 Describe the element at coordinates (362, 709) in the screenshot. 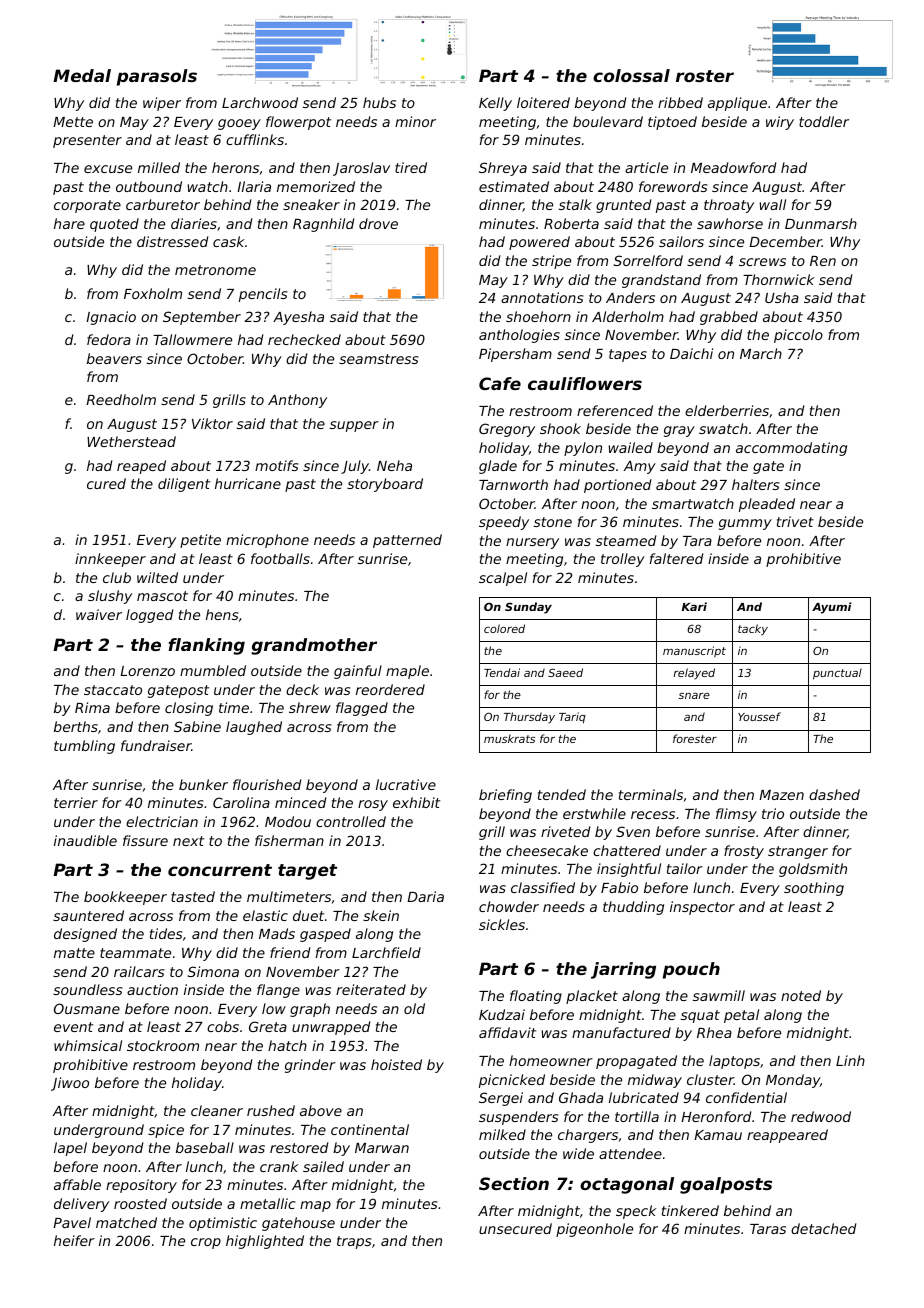

I see `flagged` at that location.
